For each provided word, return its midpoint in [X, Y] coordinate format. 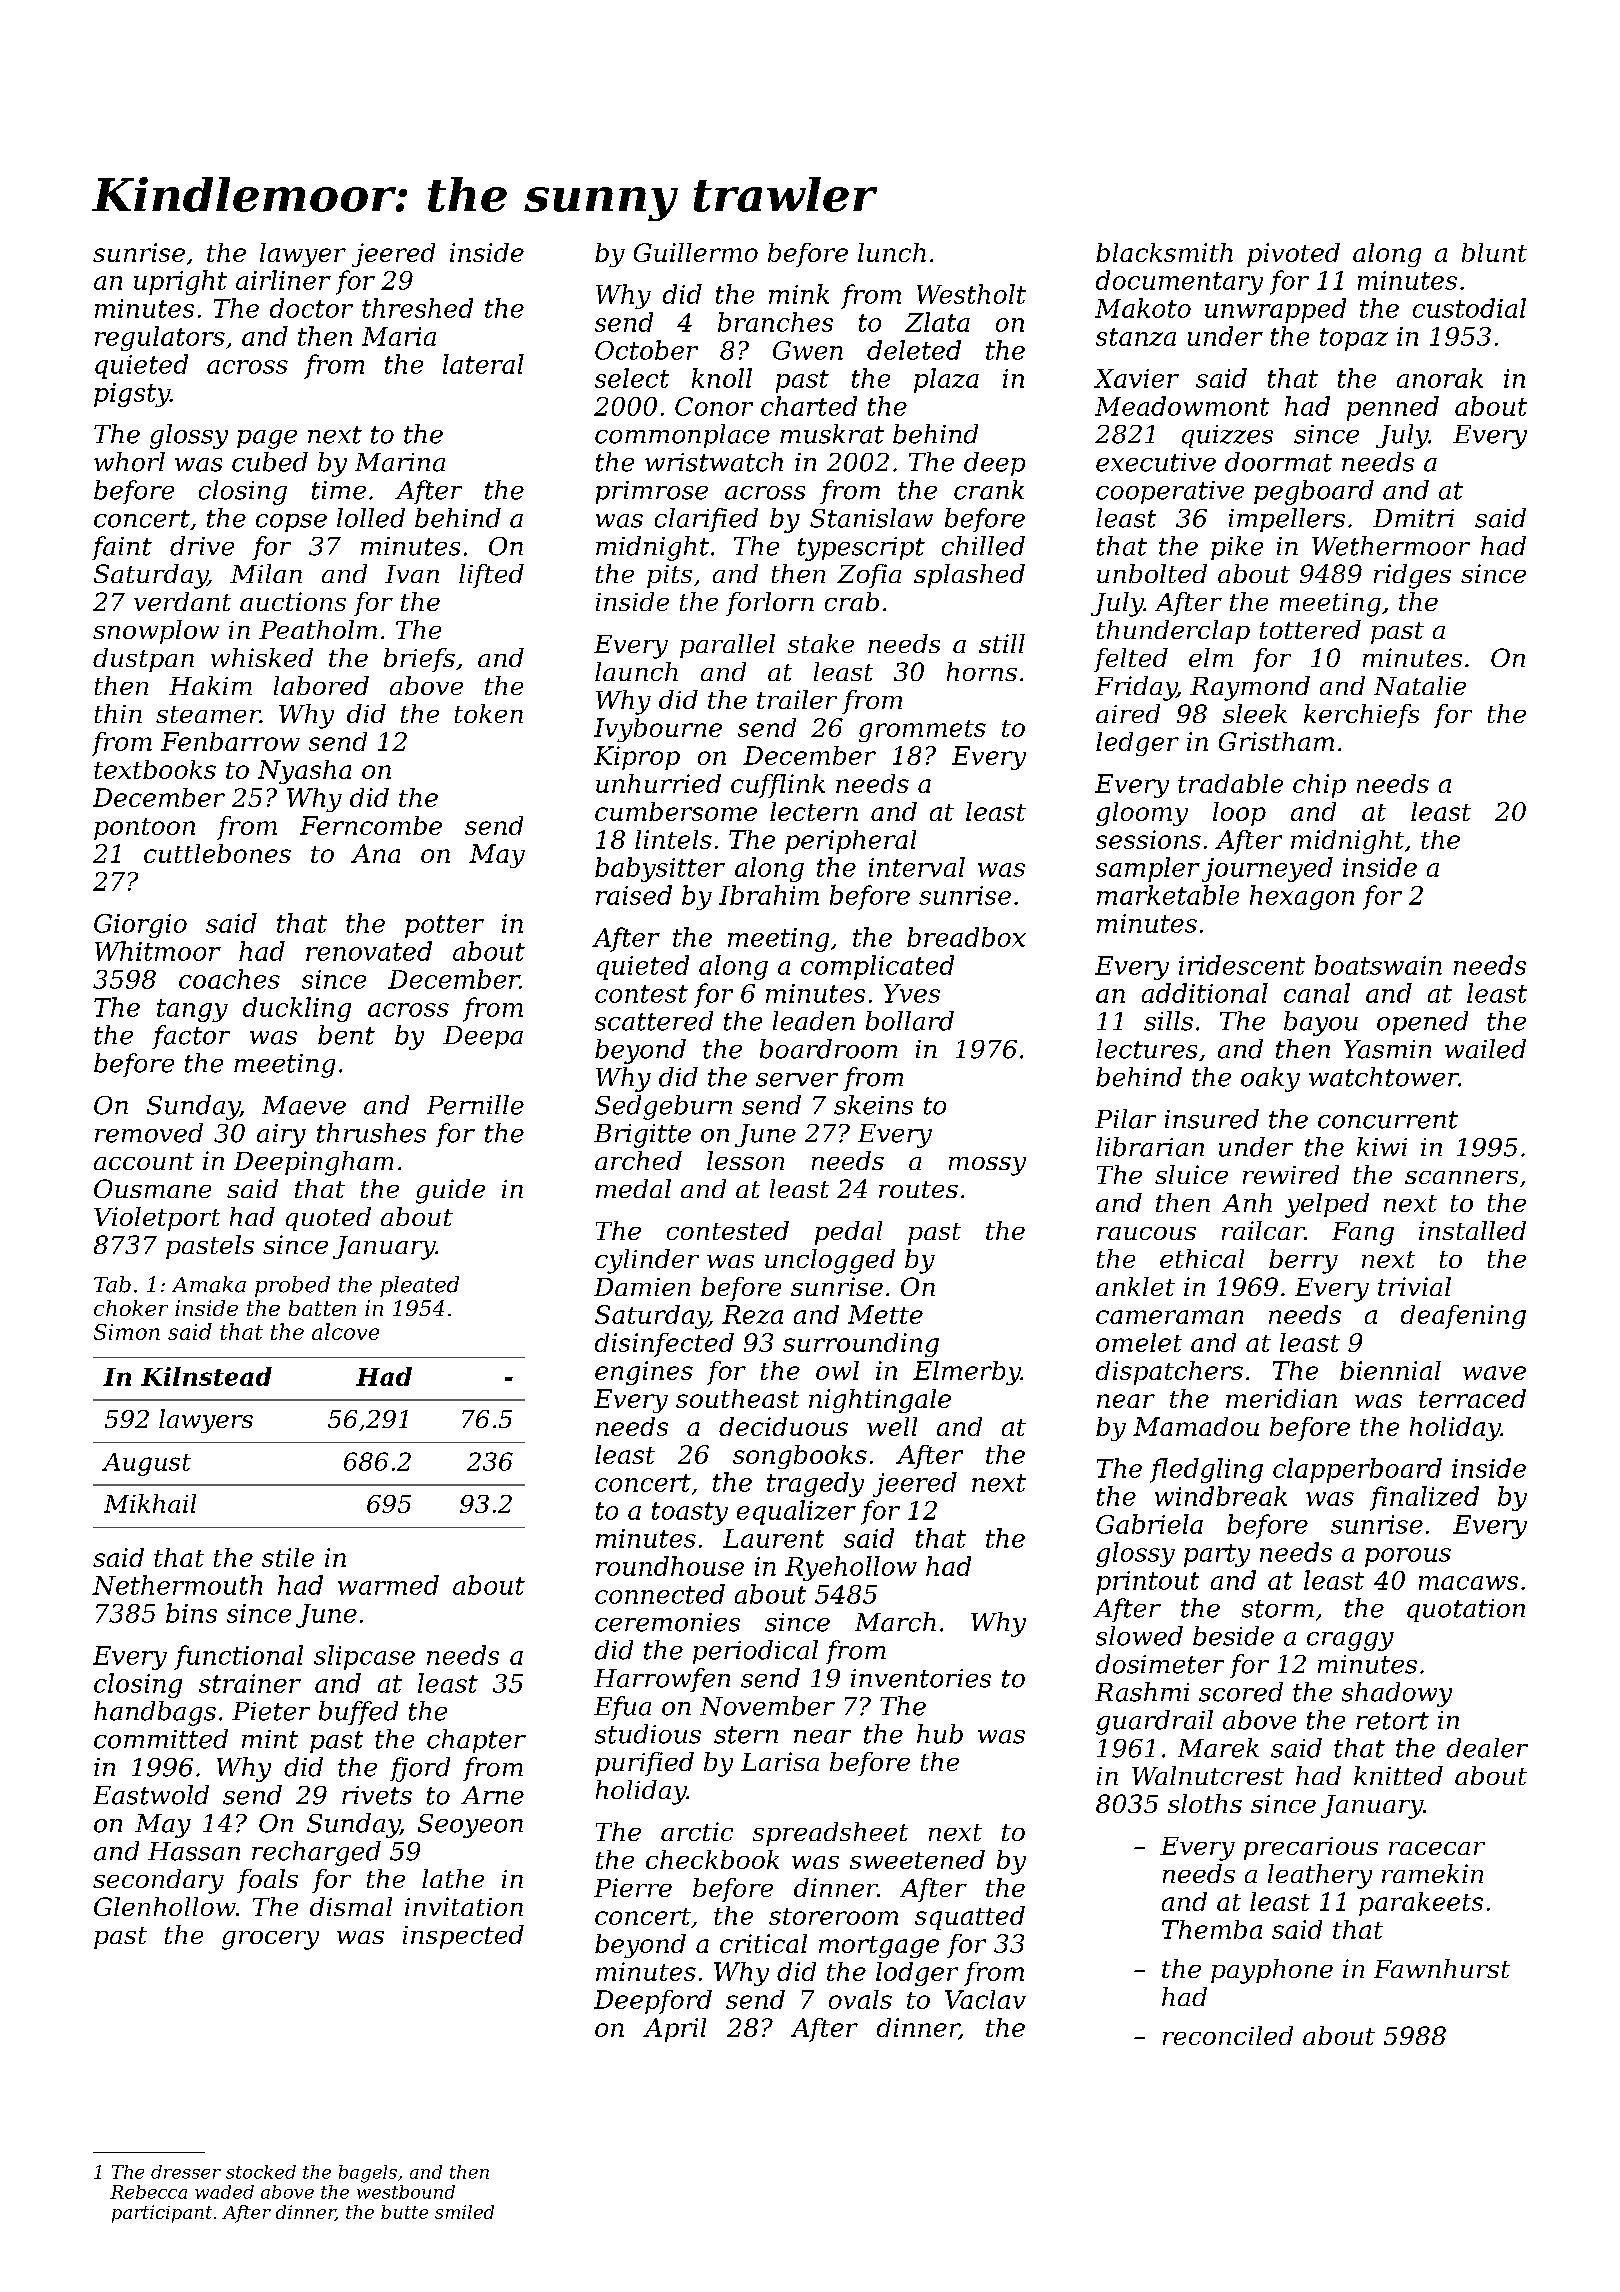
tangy [192, 1010]
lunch [892, 252]
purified [644, 1764]
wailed [1485, 1049]
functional [238, 1657]
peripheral [850, 842]
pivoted [1293, 255]
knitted [1398, 1775]
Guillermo [696, 252]
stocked [261, 2172]
